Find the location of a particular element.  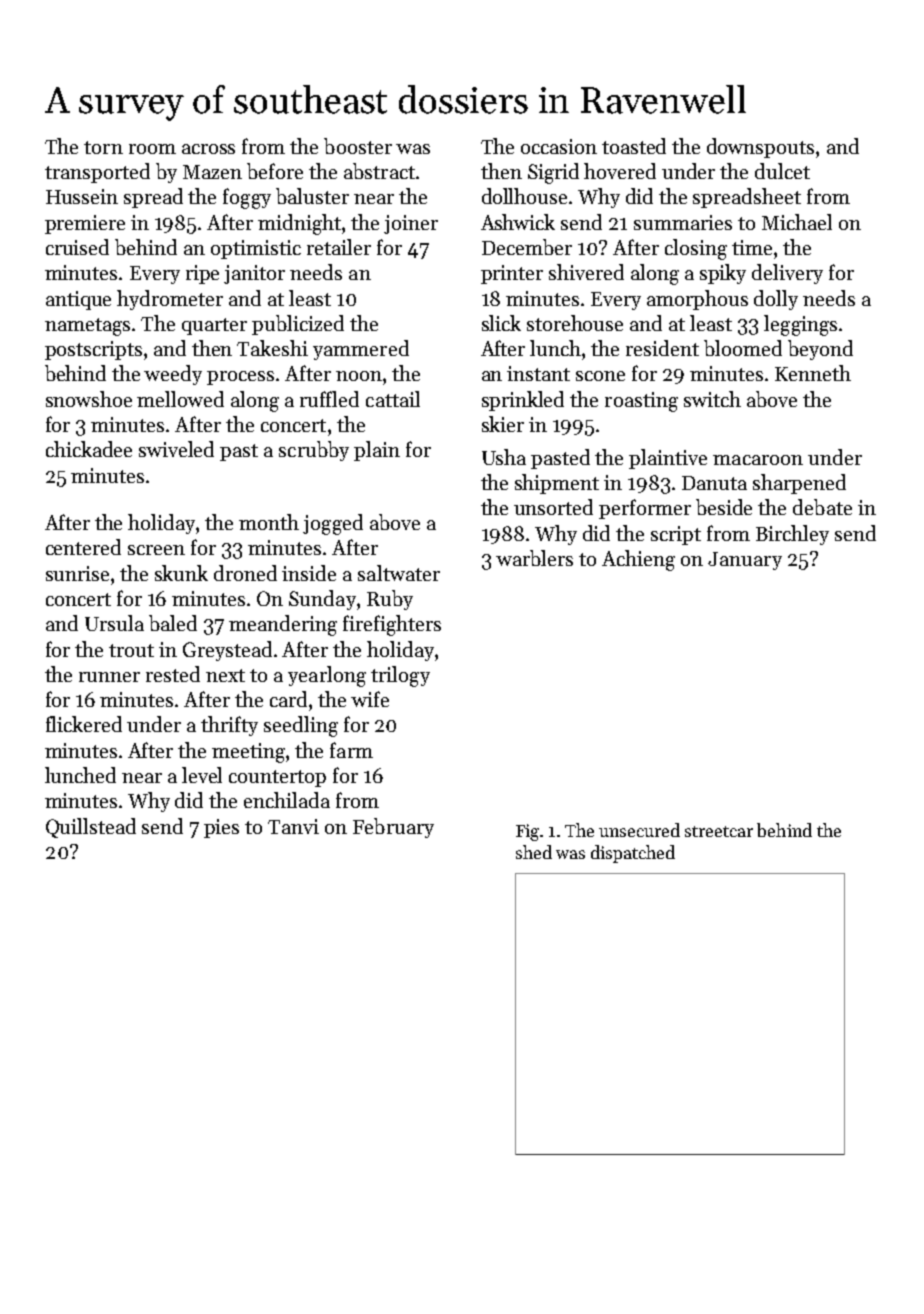

Ursula is located at coordinates (114, 623).
